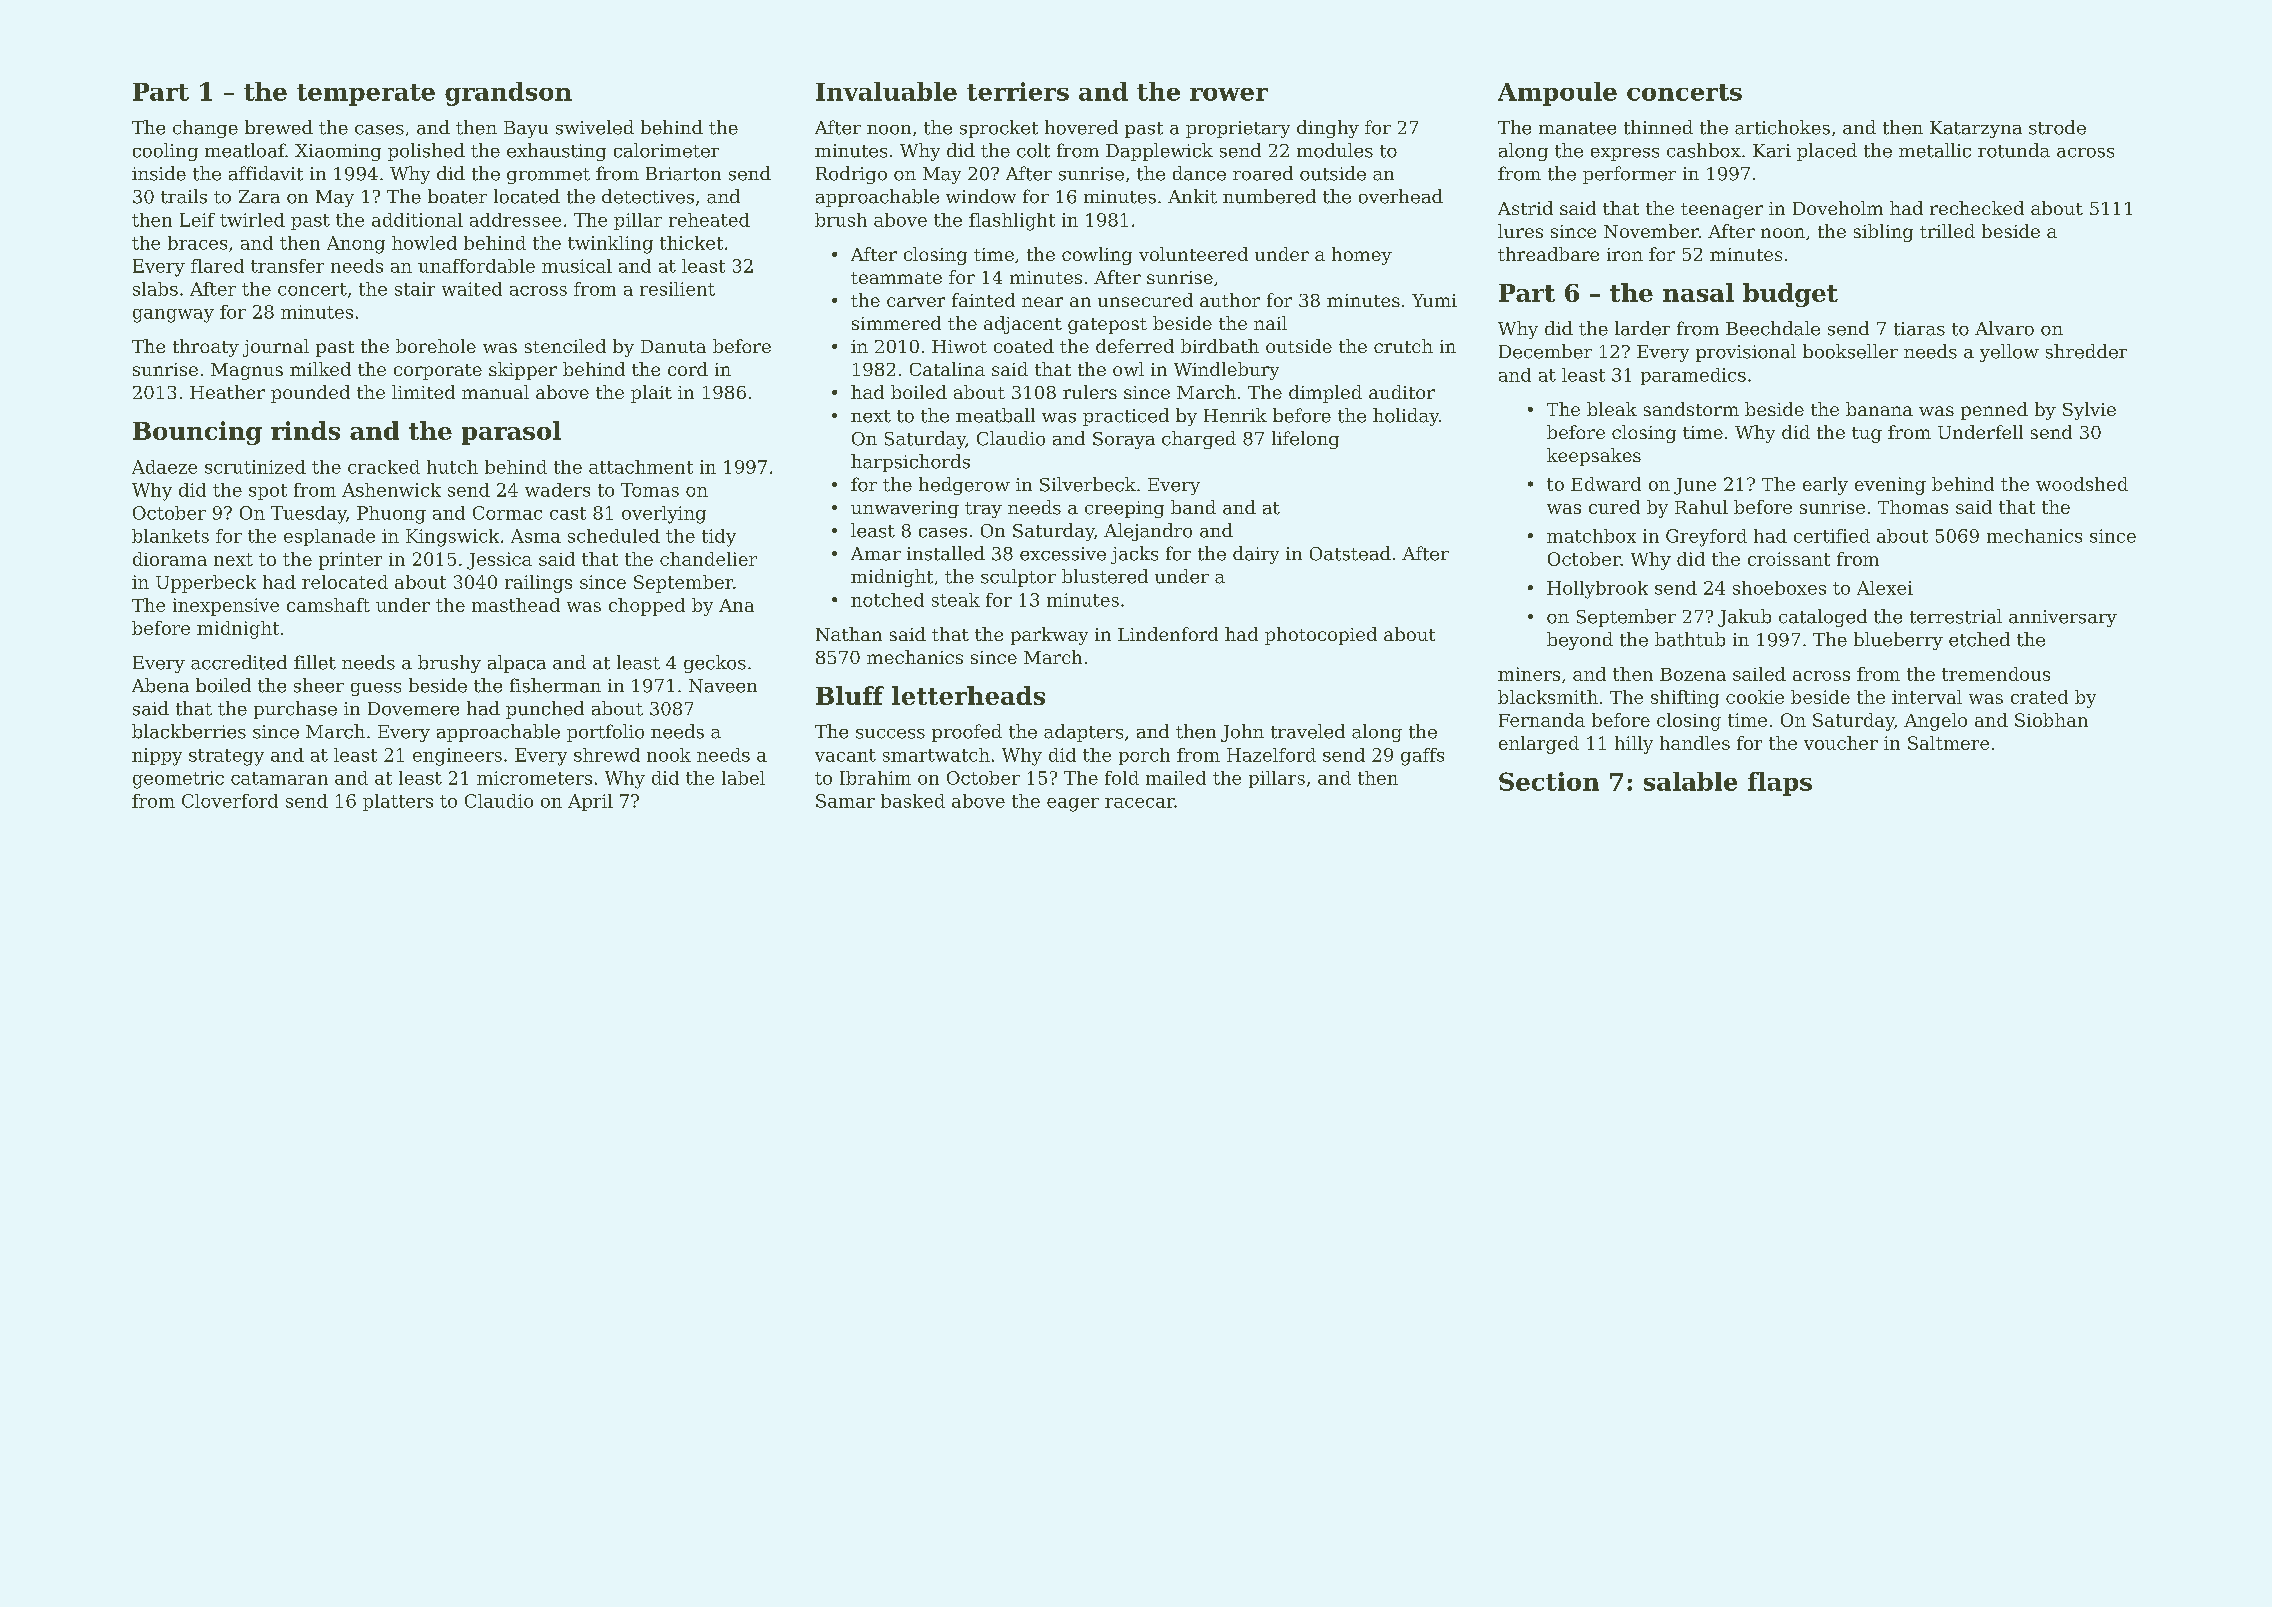 Image resolution: width=2272 pixels, height=1607 pixels. Describe the element at coordinates (1033, 150) in the image. I see `colt` at that location.
